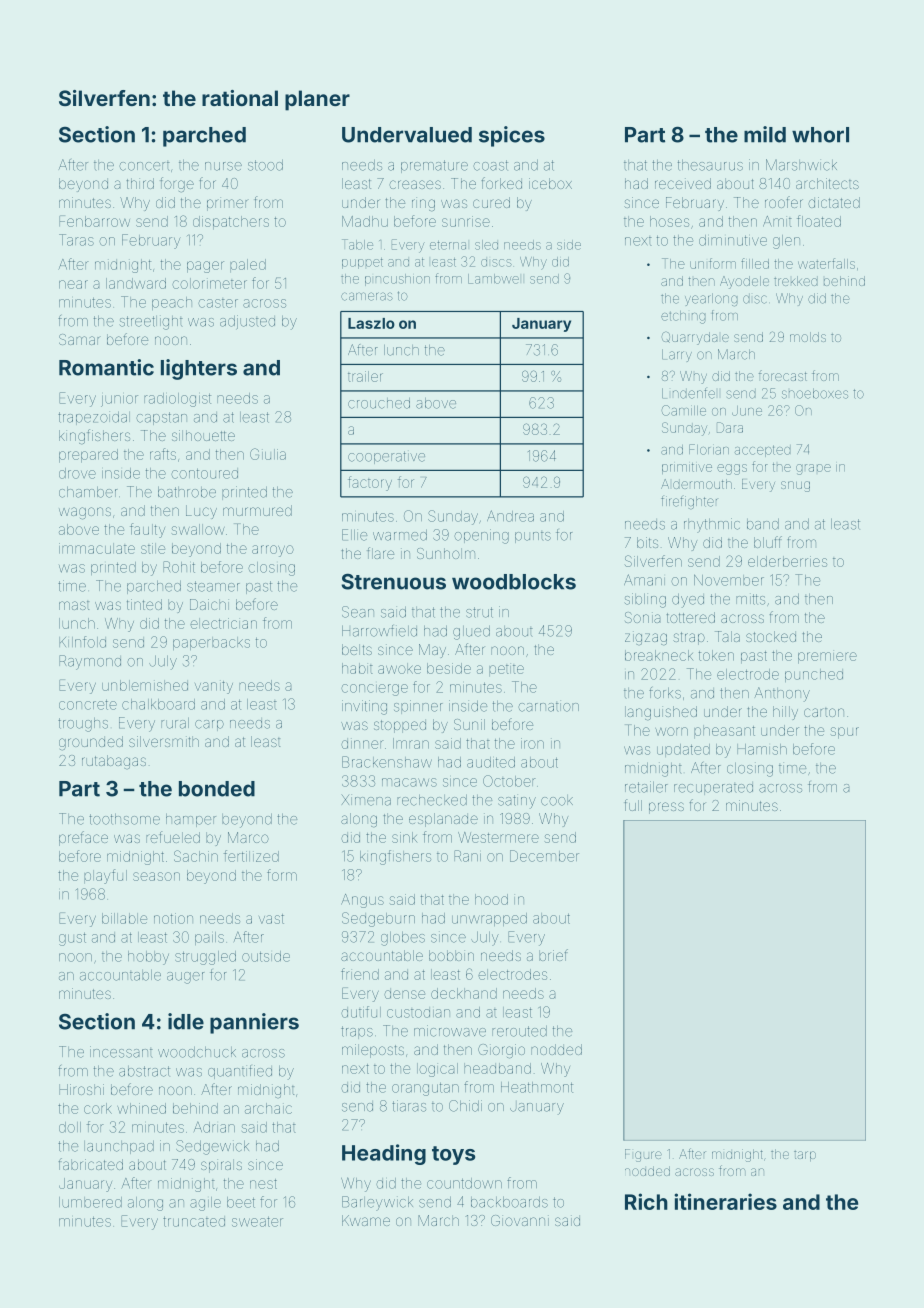 Image resolution: width=924 pixels, height=1308 pixels. What do you see at coordinates (548, 707) in the page?
I see `carnation` at bounding box center [548, 707].
